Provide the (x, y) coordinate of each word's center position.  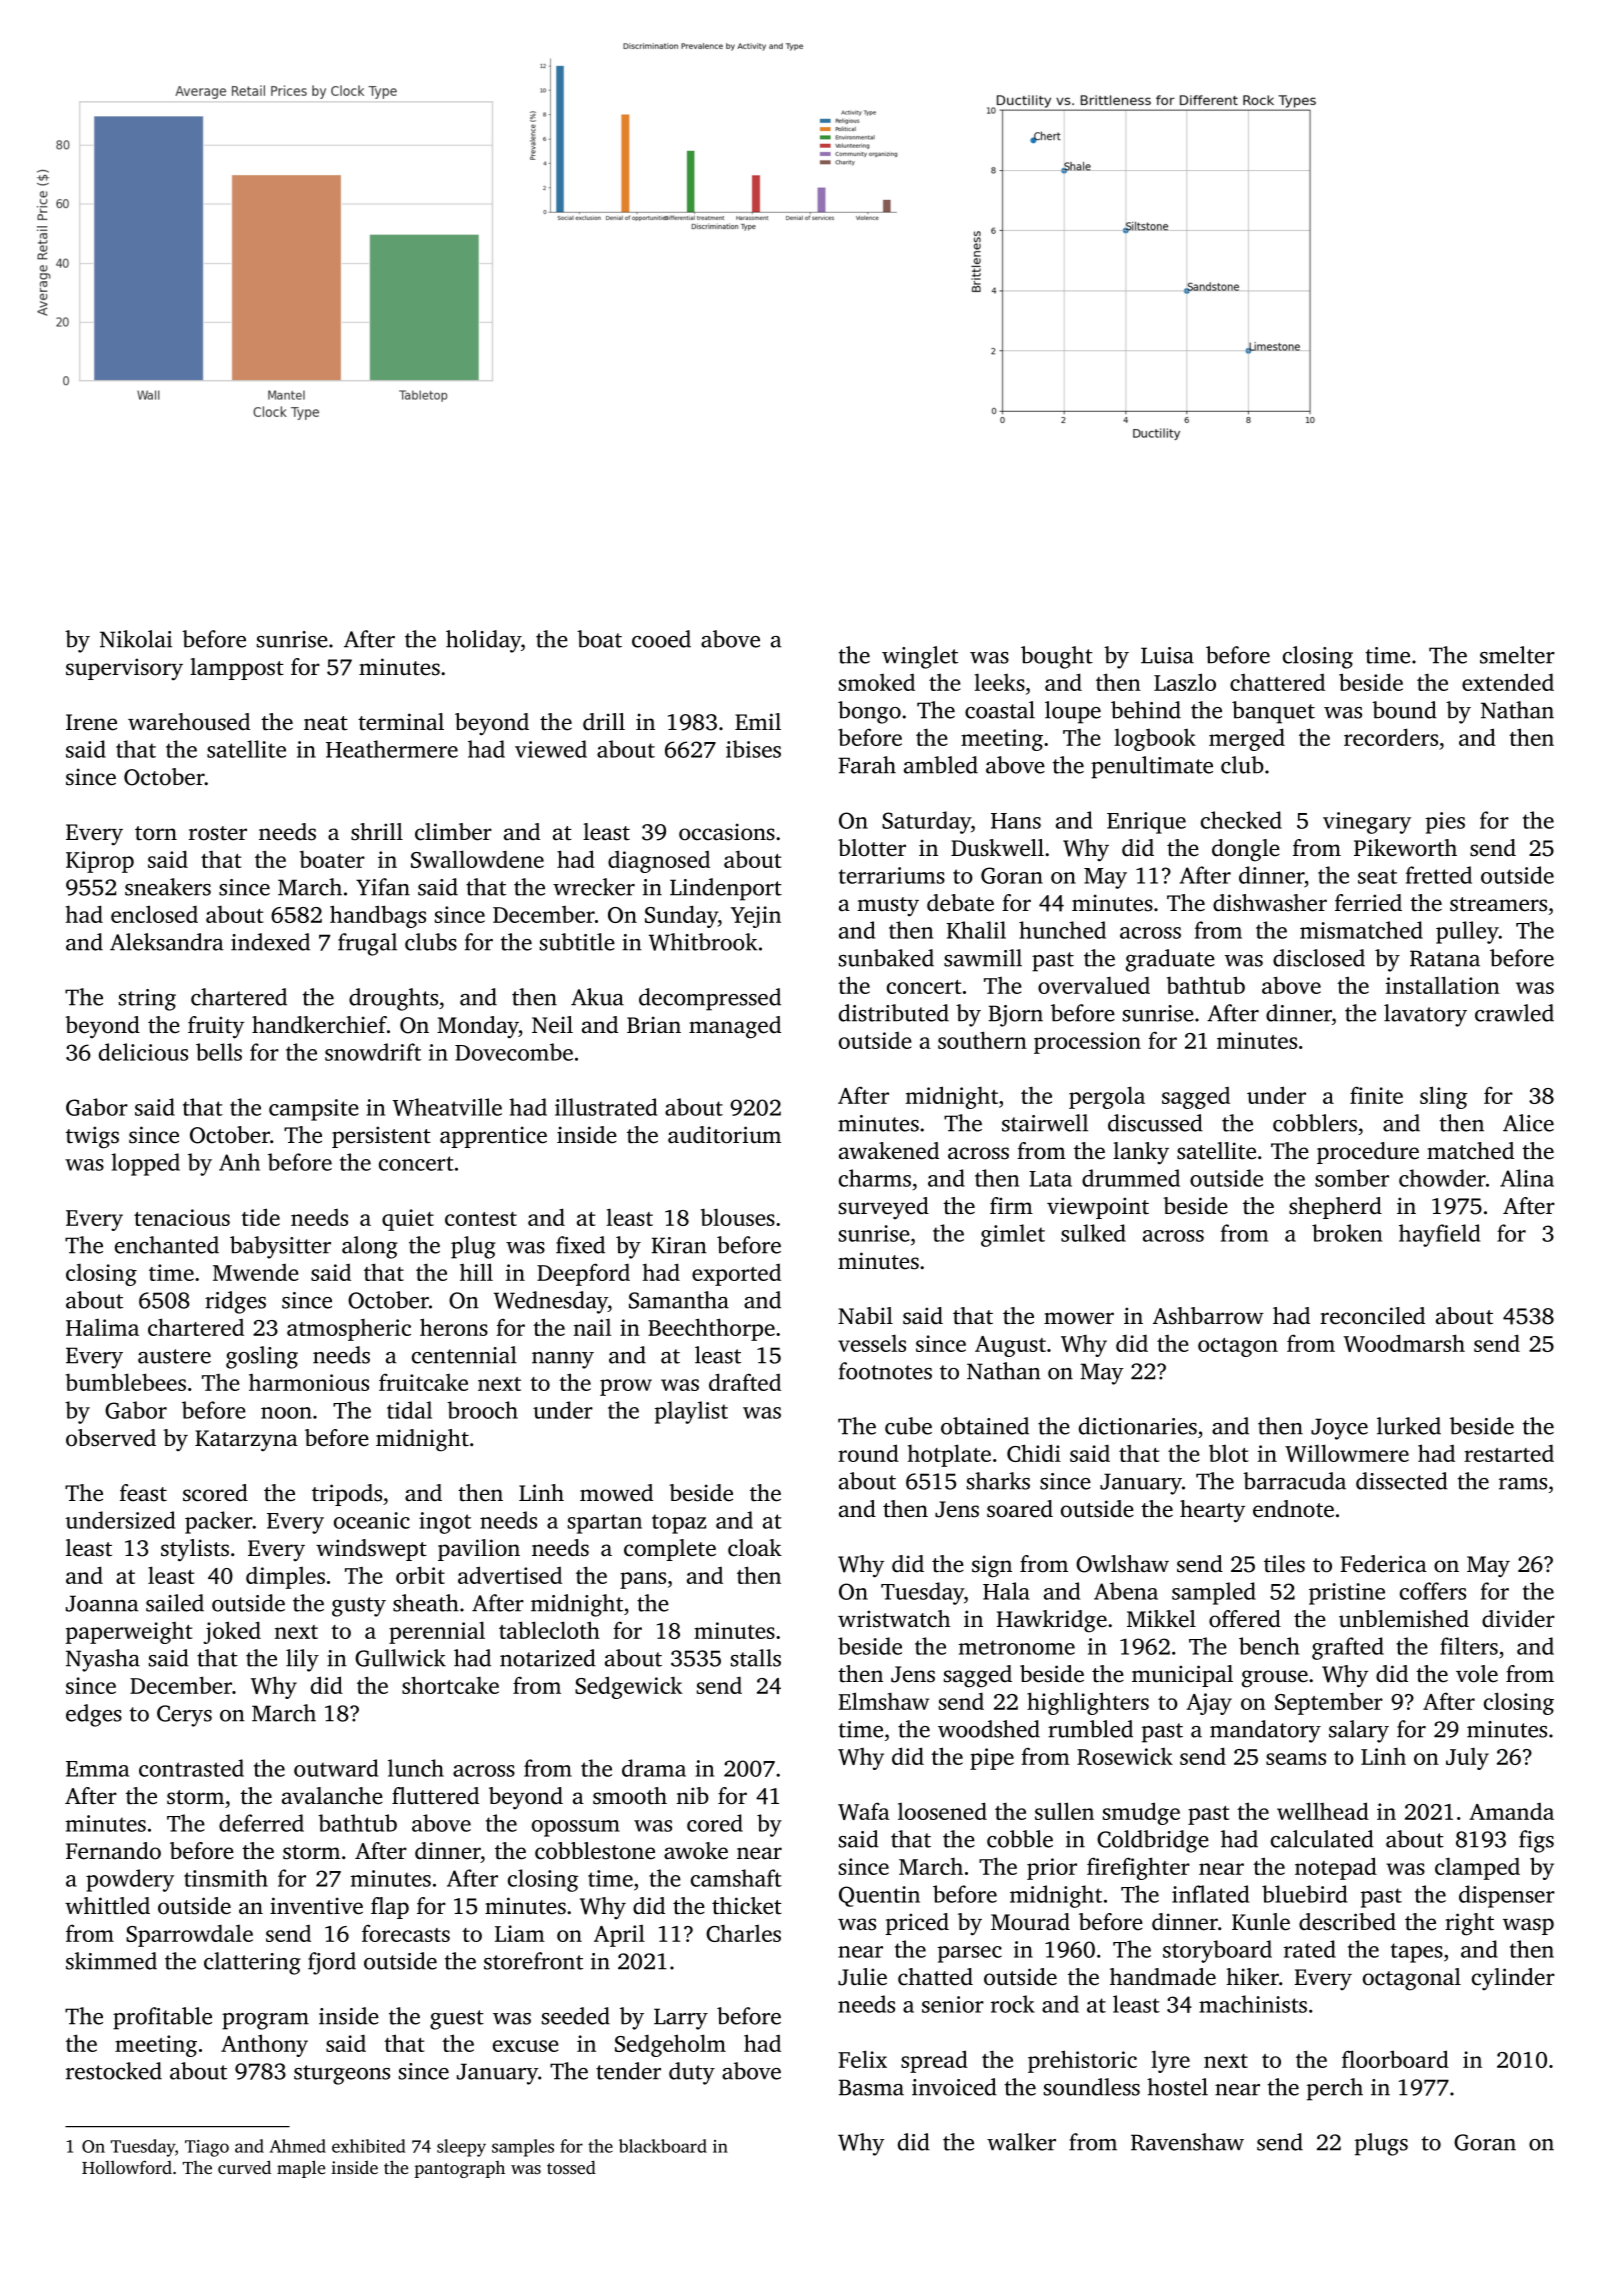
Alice (1528, 1123)
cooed (661, 639)
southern (982, 1040)
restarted (1509, 1453)
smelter (1517, 655)
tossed (571, 2167)
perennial (437, 1632)
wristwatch (894, 1619)
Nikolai (136, 639)
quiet (408, 1220)
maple (301, 2169)
